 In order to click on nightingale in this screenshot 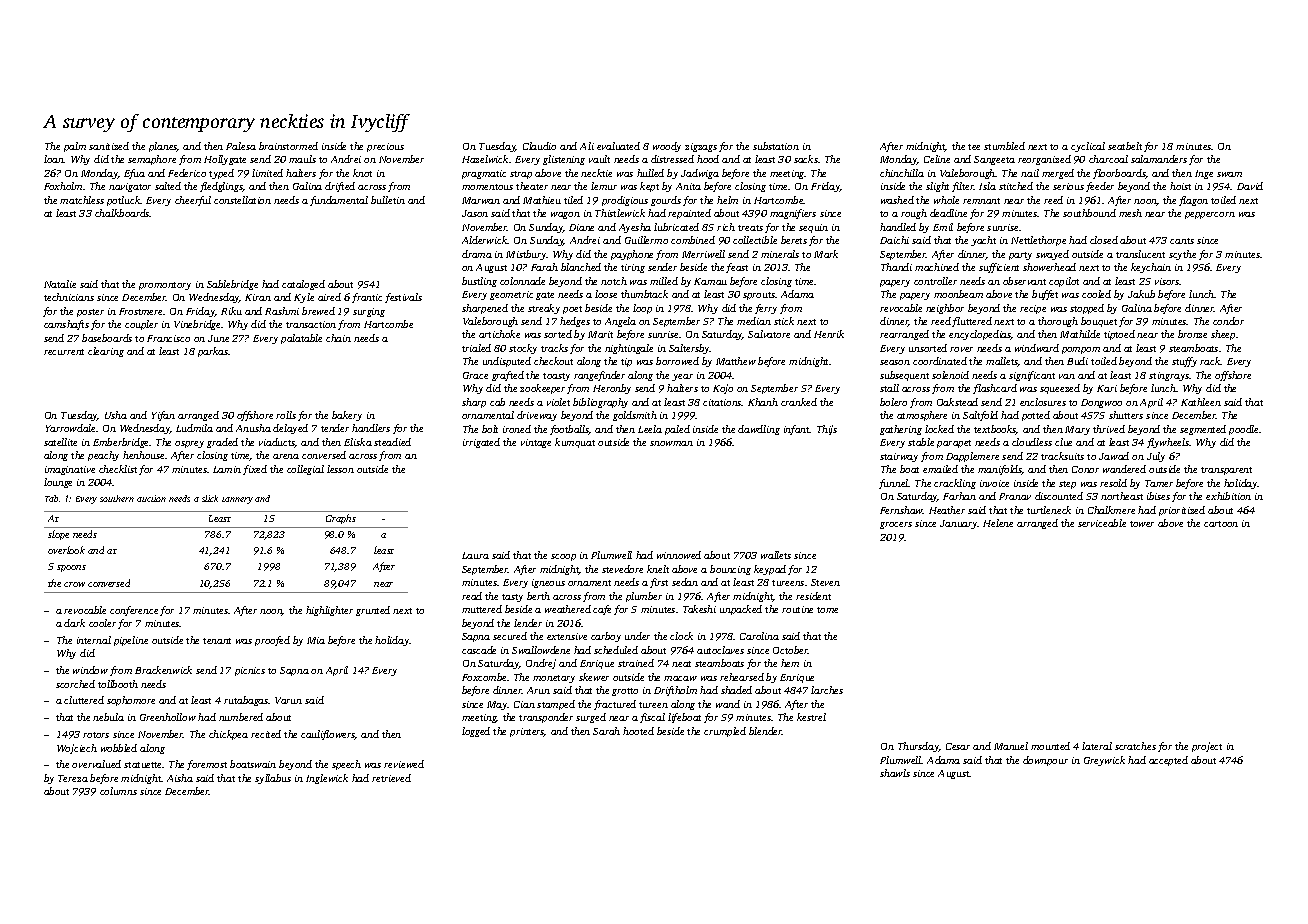, I will do `click(629, 349)`.
